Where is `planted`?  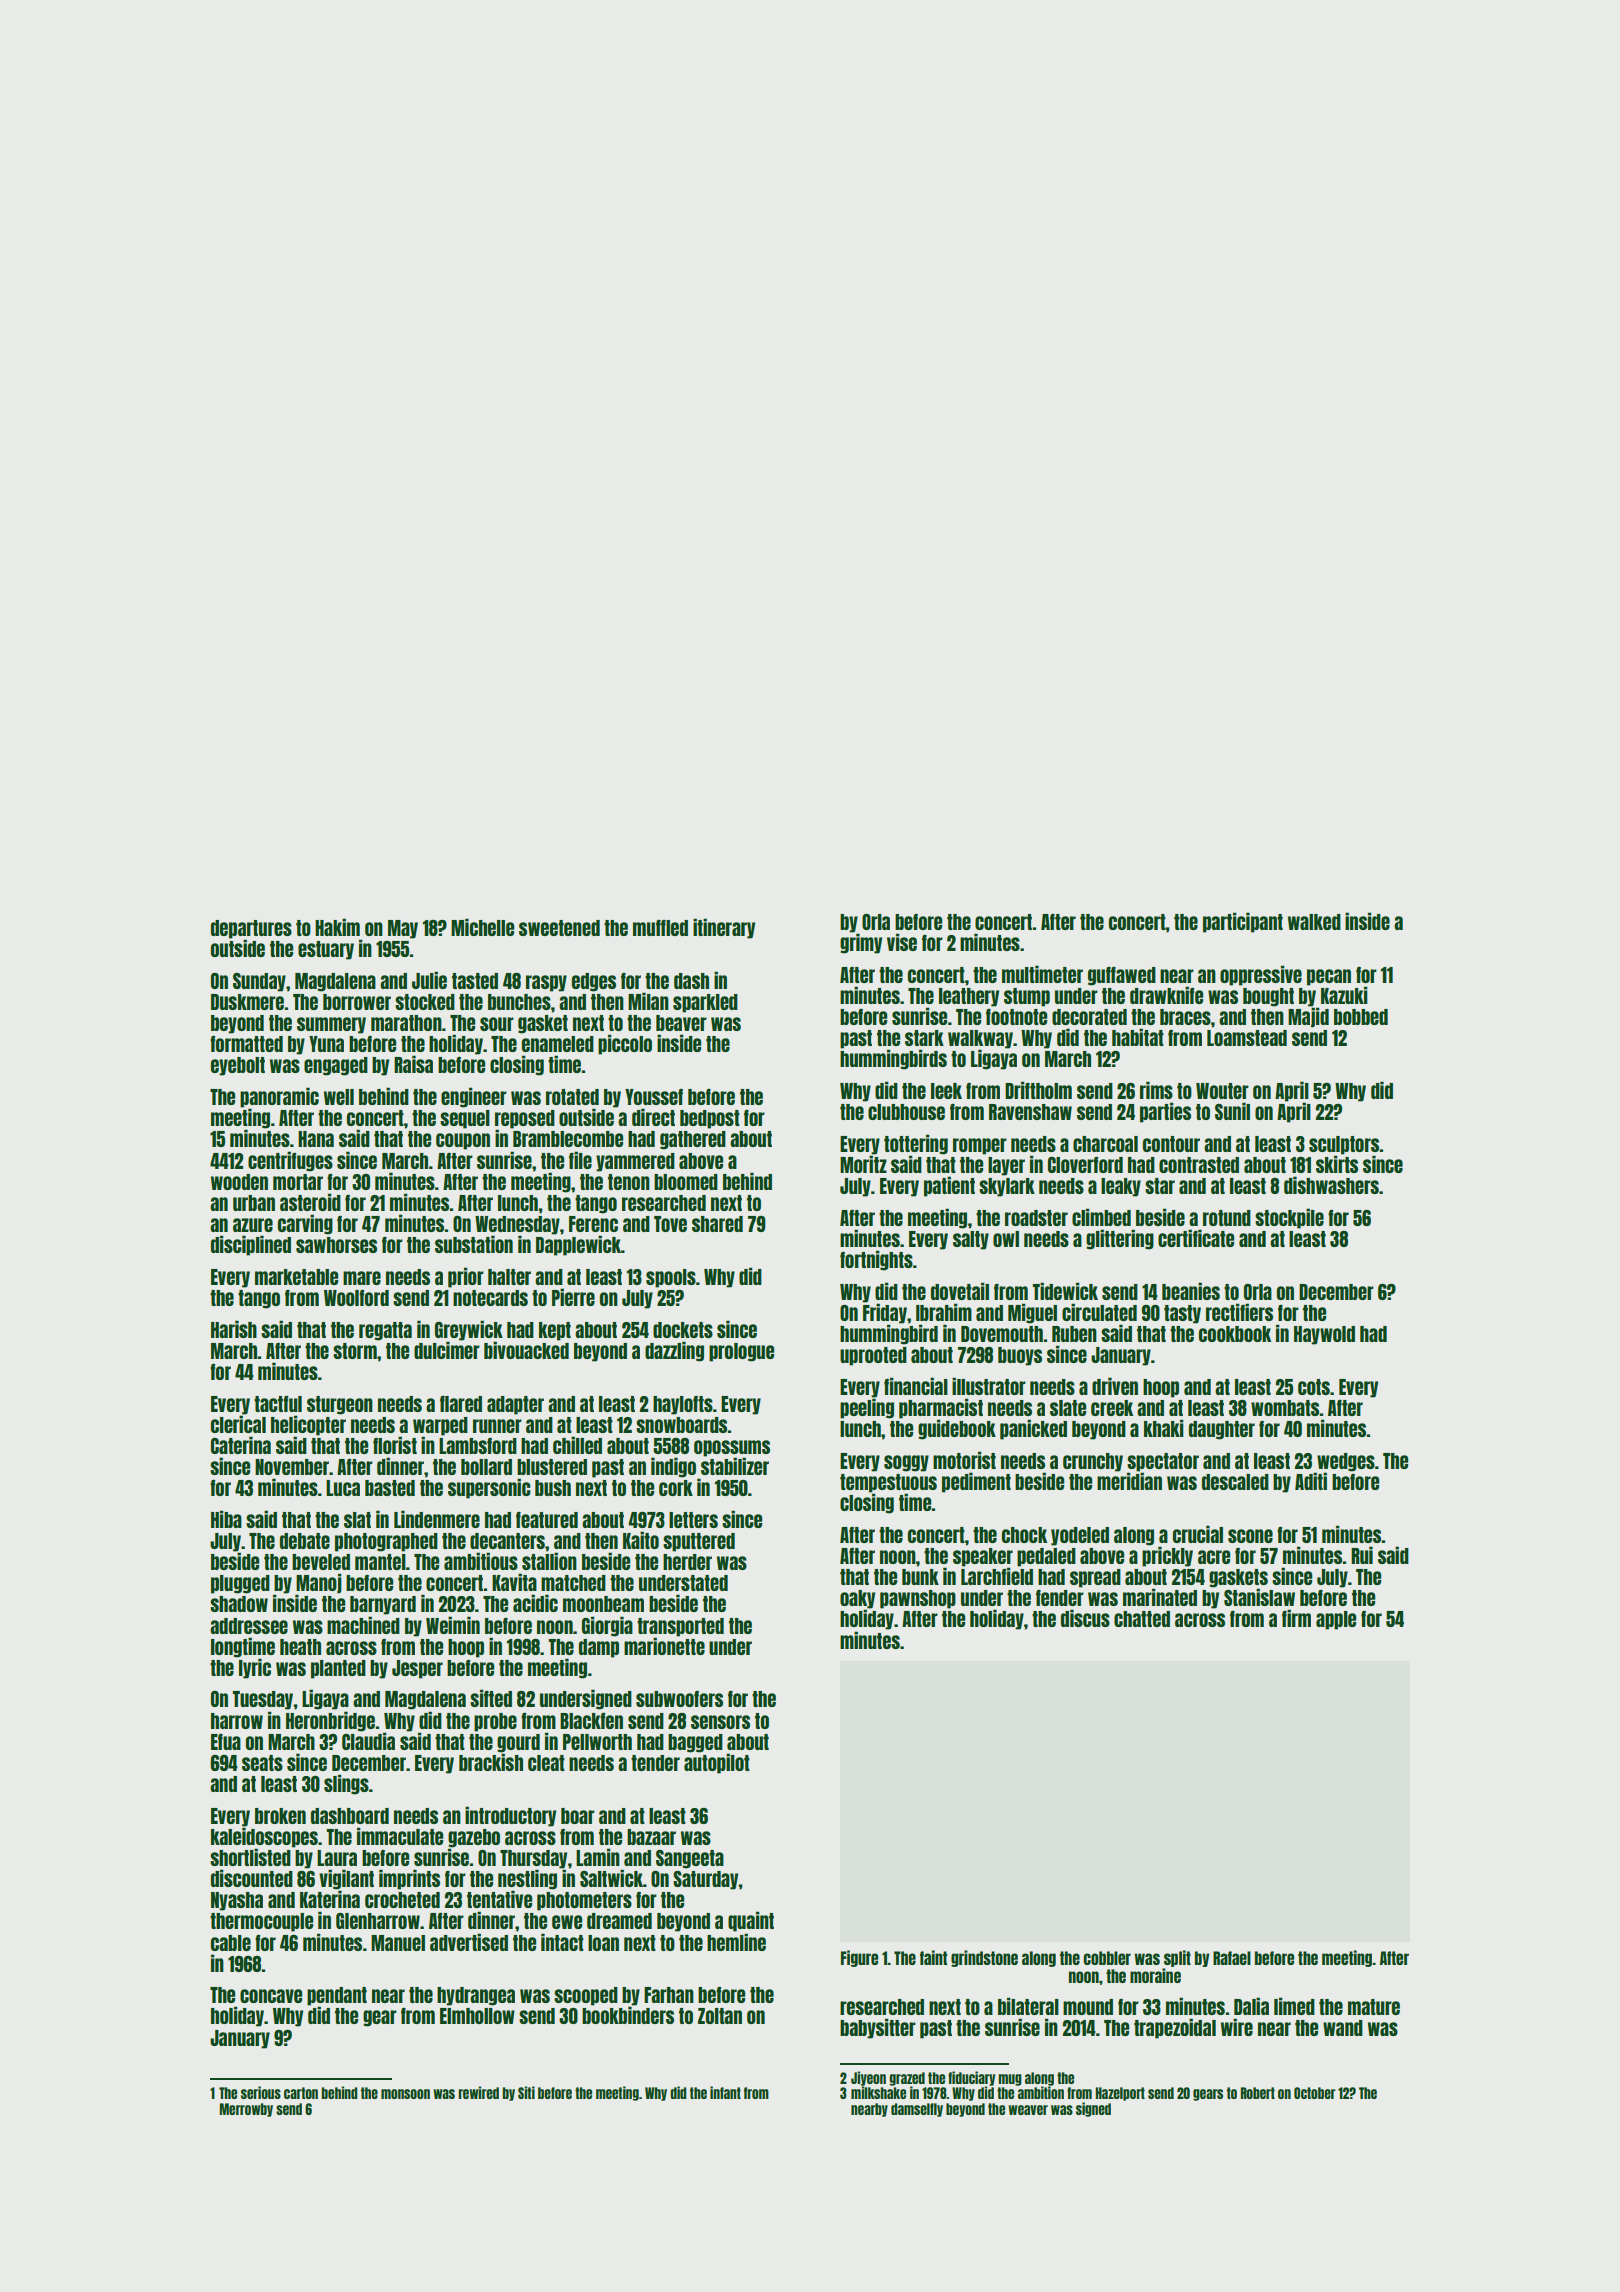
planted is located at coordinates (338, 1669).
